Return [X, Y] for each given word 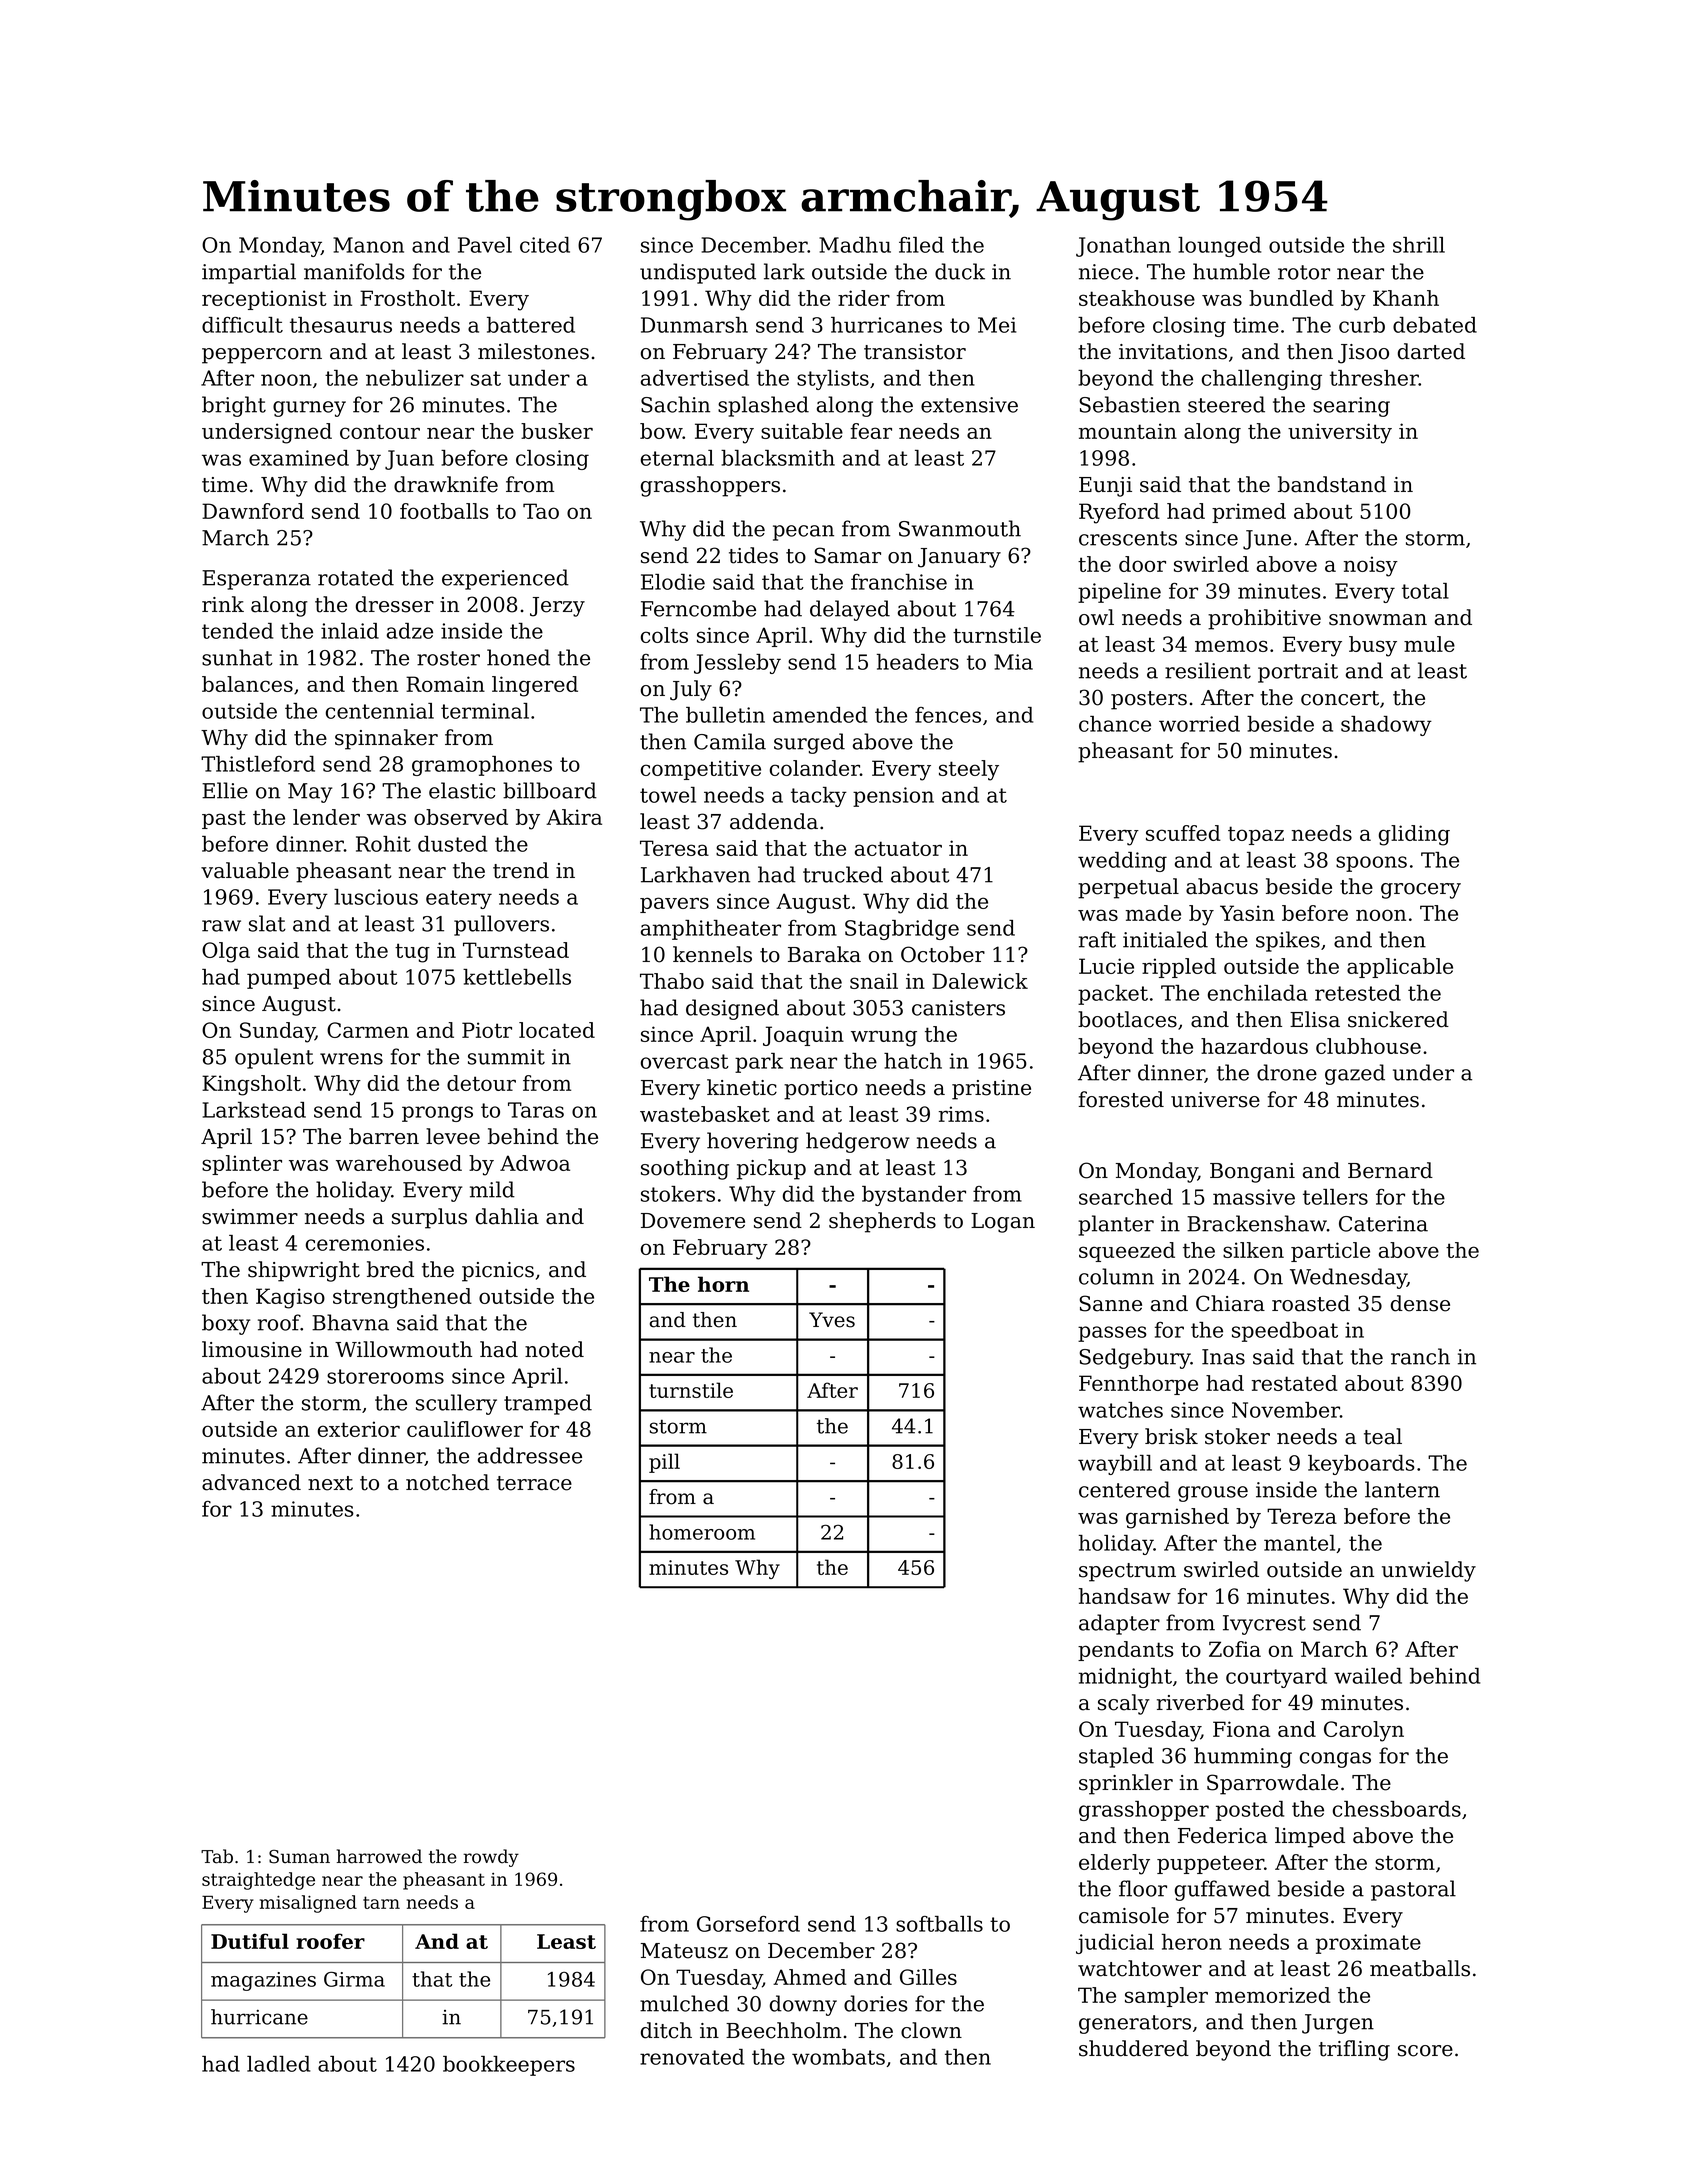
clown [931, 2030]
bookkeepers [509, 2066]
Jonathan [1123, 247]
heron [1192, 1942]
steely [969, 770]
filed [921, 245]
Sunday [277, 1032]
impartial [249, 273]
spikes [1288, 941]
